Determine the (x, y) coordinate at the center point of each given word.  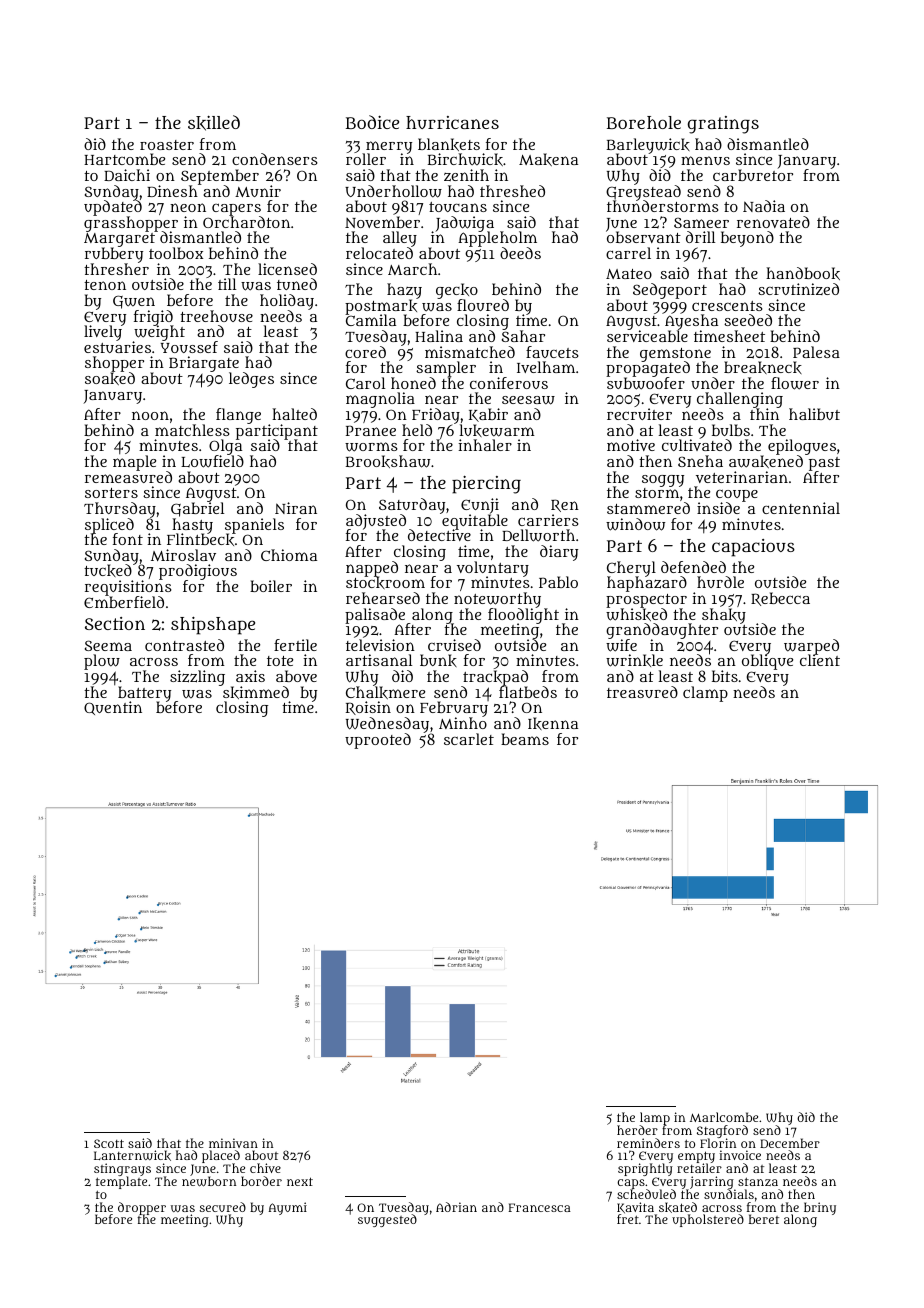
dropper (142, 1208)
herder (637, 1130)
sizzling (197, 678)
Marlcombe (724, 1117)
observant (644, 237)
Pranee (371, 430)
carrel (628, 253)
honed (413, 383)
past (824, 464)
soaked (110, 379)
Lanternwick (132, 1155)
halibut (814, 414)
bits (725, 676)
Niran (296, 508)
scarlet (469, 739)
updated (113, 209)
